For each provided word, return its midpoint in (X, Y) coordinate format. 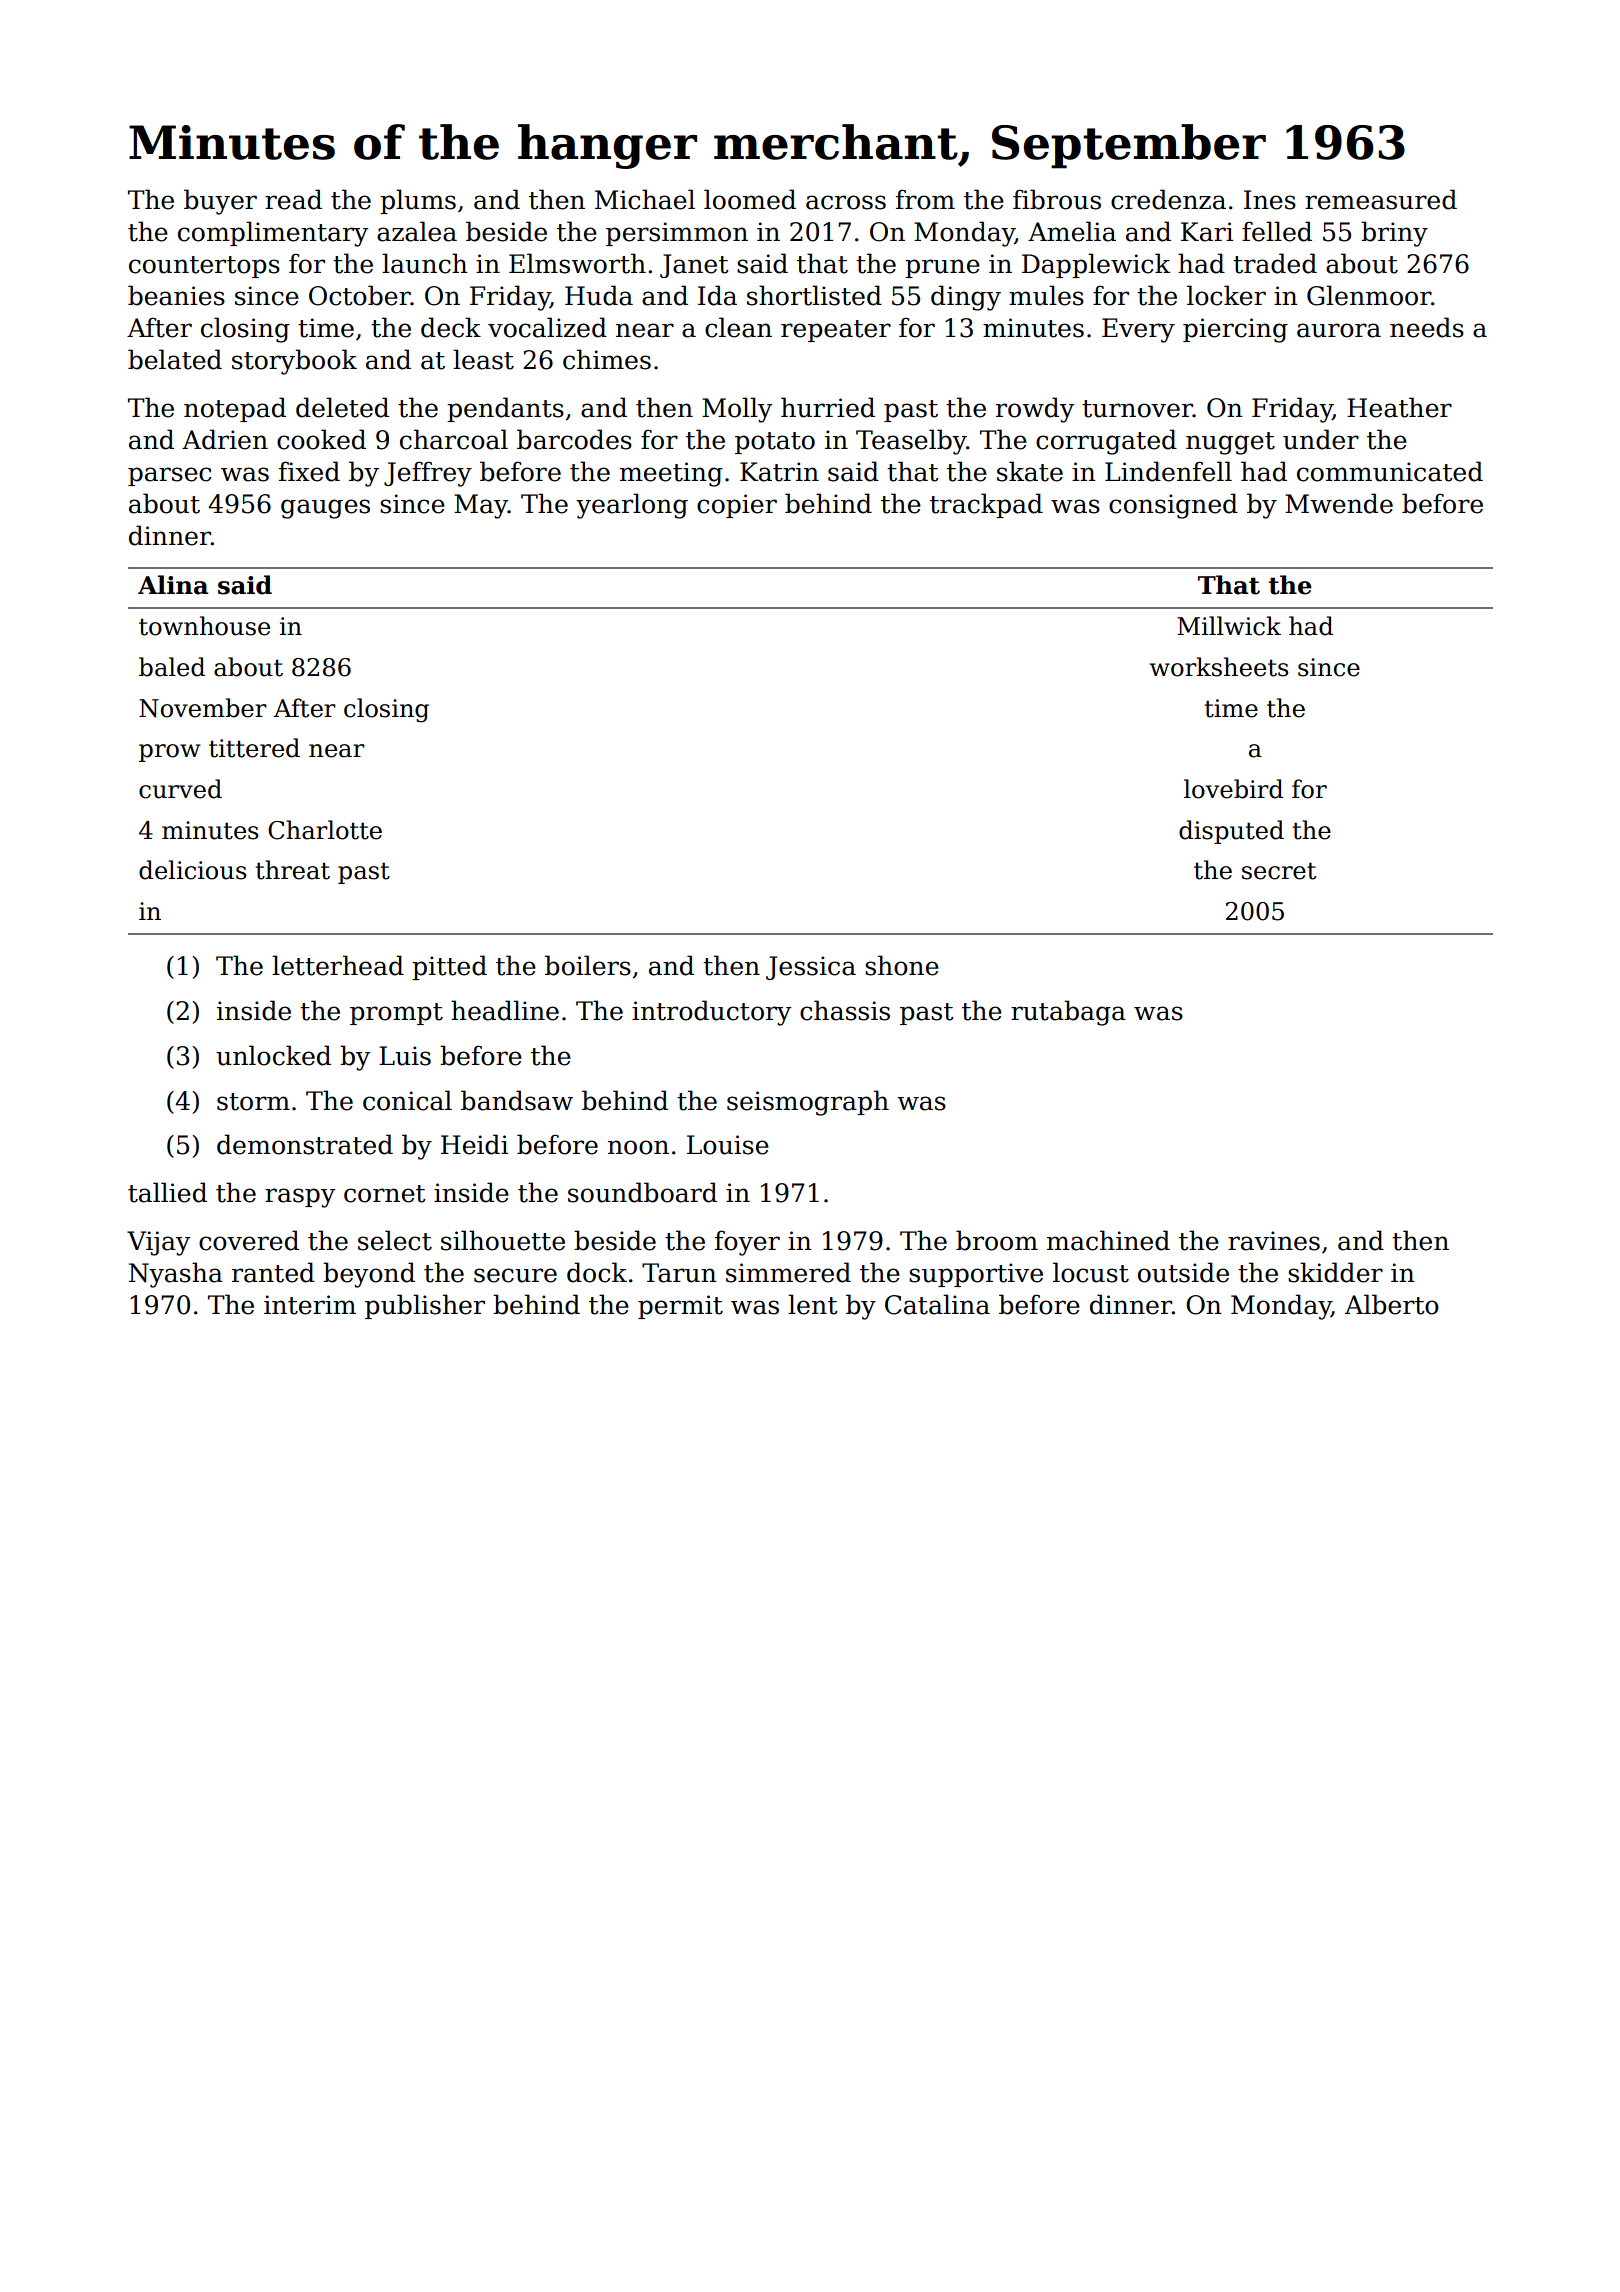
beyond (369, 1275)
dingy (966, 298)
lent (813, 1304)
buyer (220, 202)
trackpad (986, 505)
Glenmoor (1369, 295)
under (1321, 439)
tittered (254, 748)
